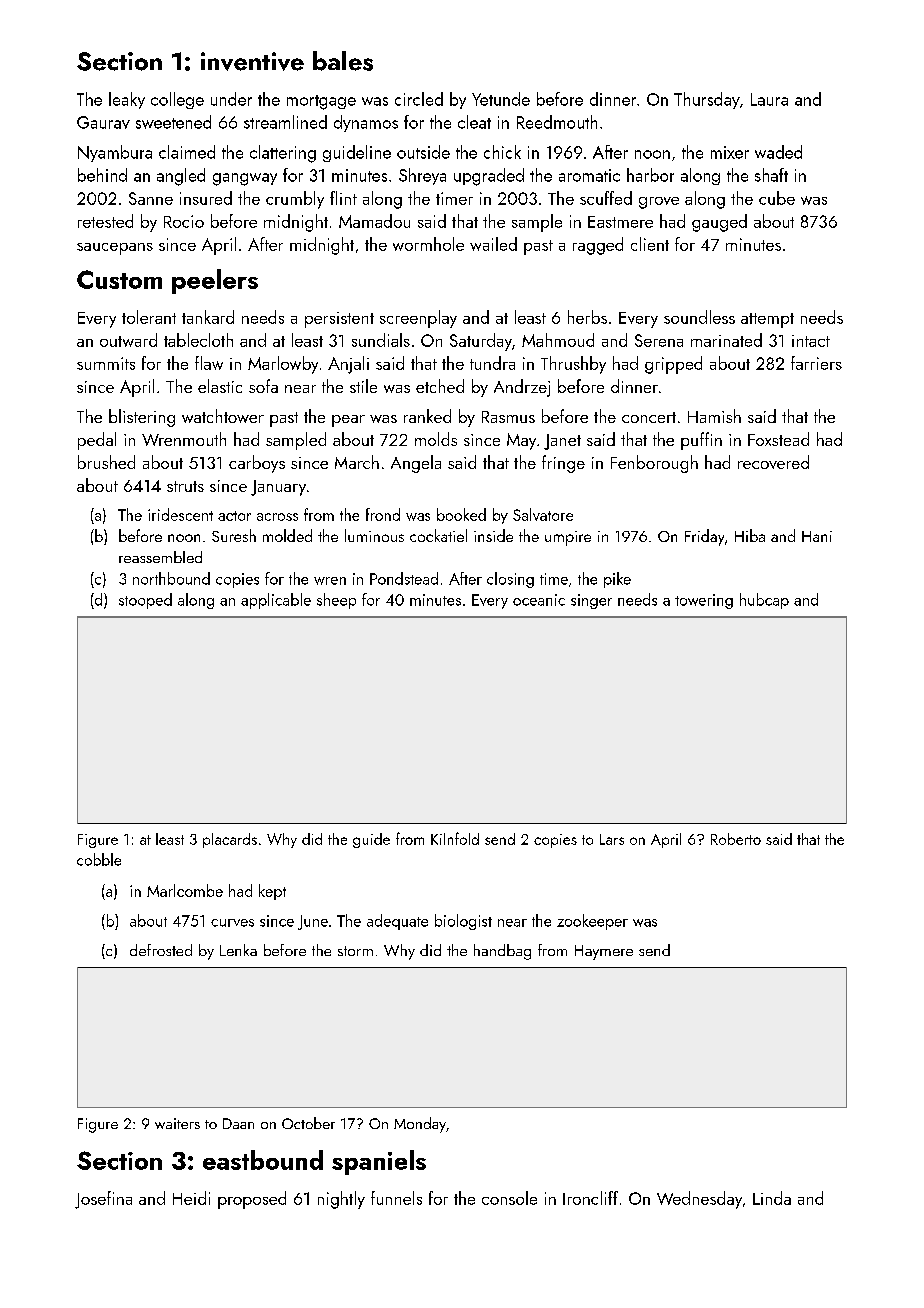 This page has height=1308, width=924. I want to click on leaky, so click(127, 100).
